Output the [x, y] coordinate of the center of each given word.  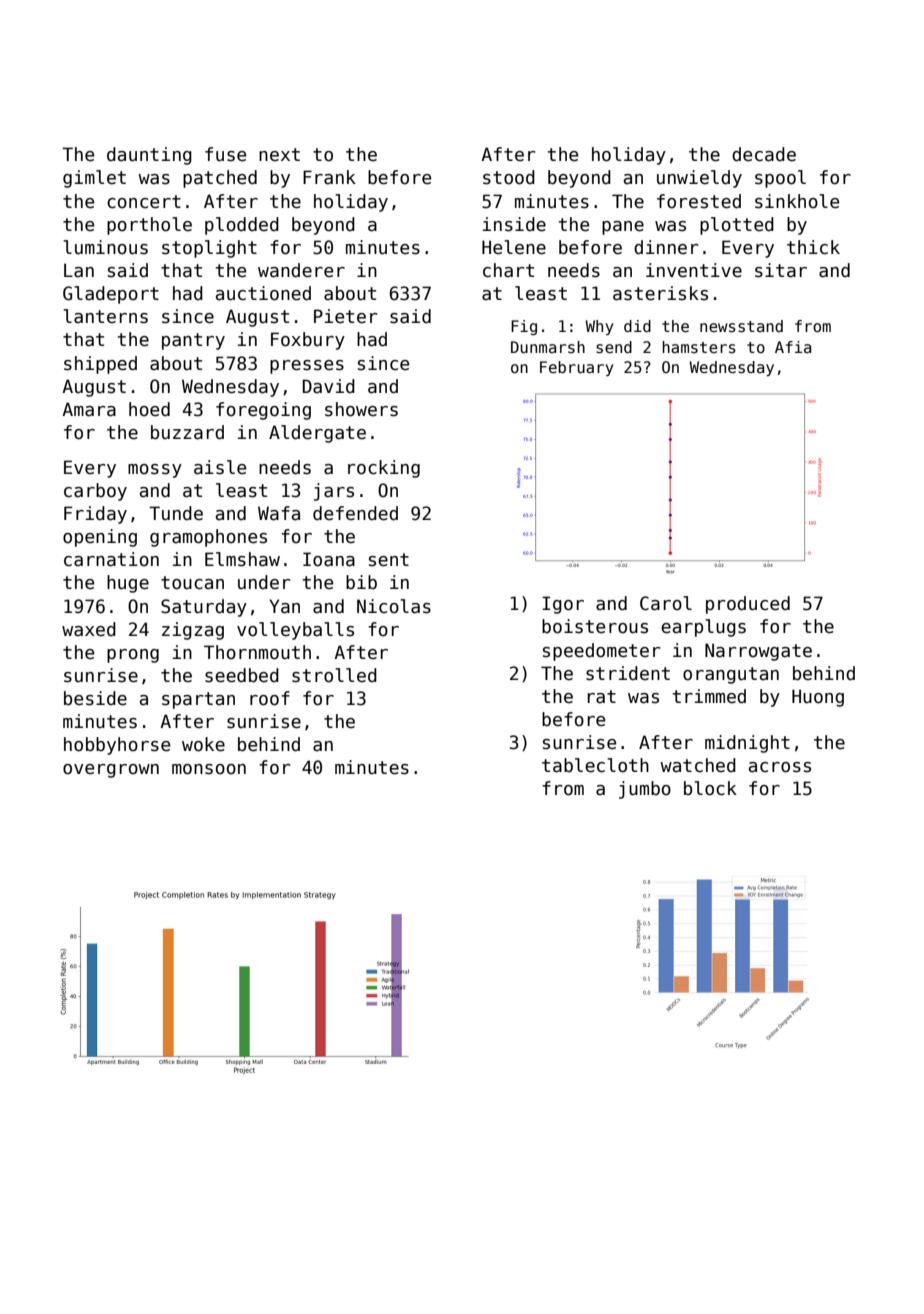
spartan [198, 700]
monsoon [209, 769]
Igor [563, 605]
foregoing [263, 411]
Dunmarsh [548, 347]
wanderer [301, 270]
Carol [666, 603]
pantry [193, 341]
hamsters [699, 347]
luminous [105, 247]
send [614, 347]
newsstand [741, 326]
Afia [793, 347]
